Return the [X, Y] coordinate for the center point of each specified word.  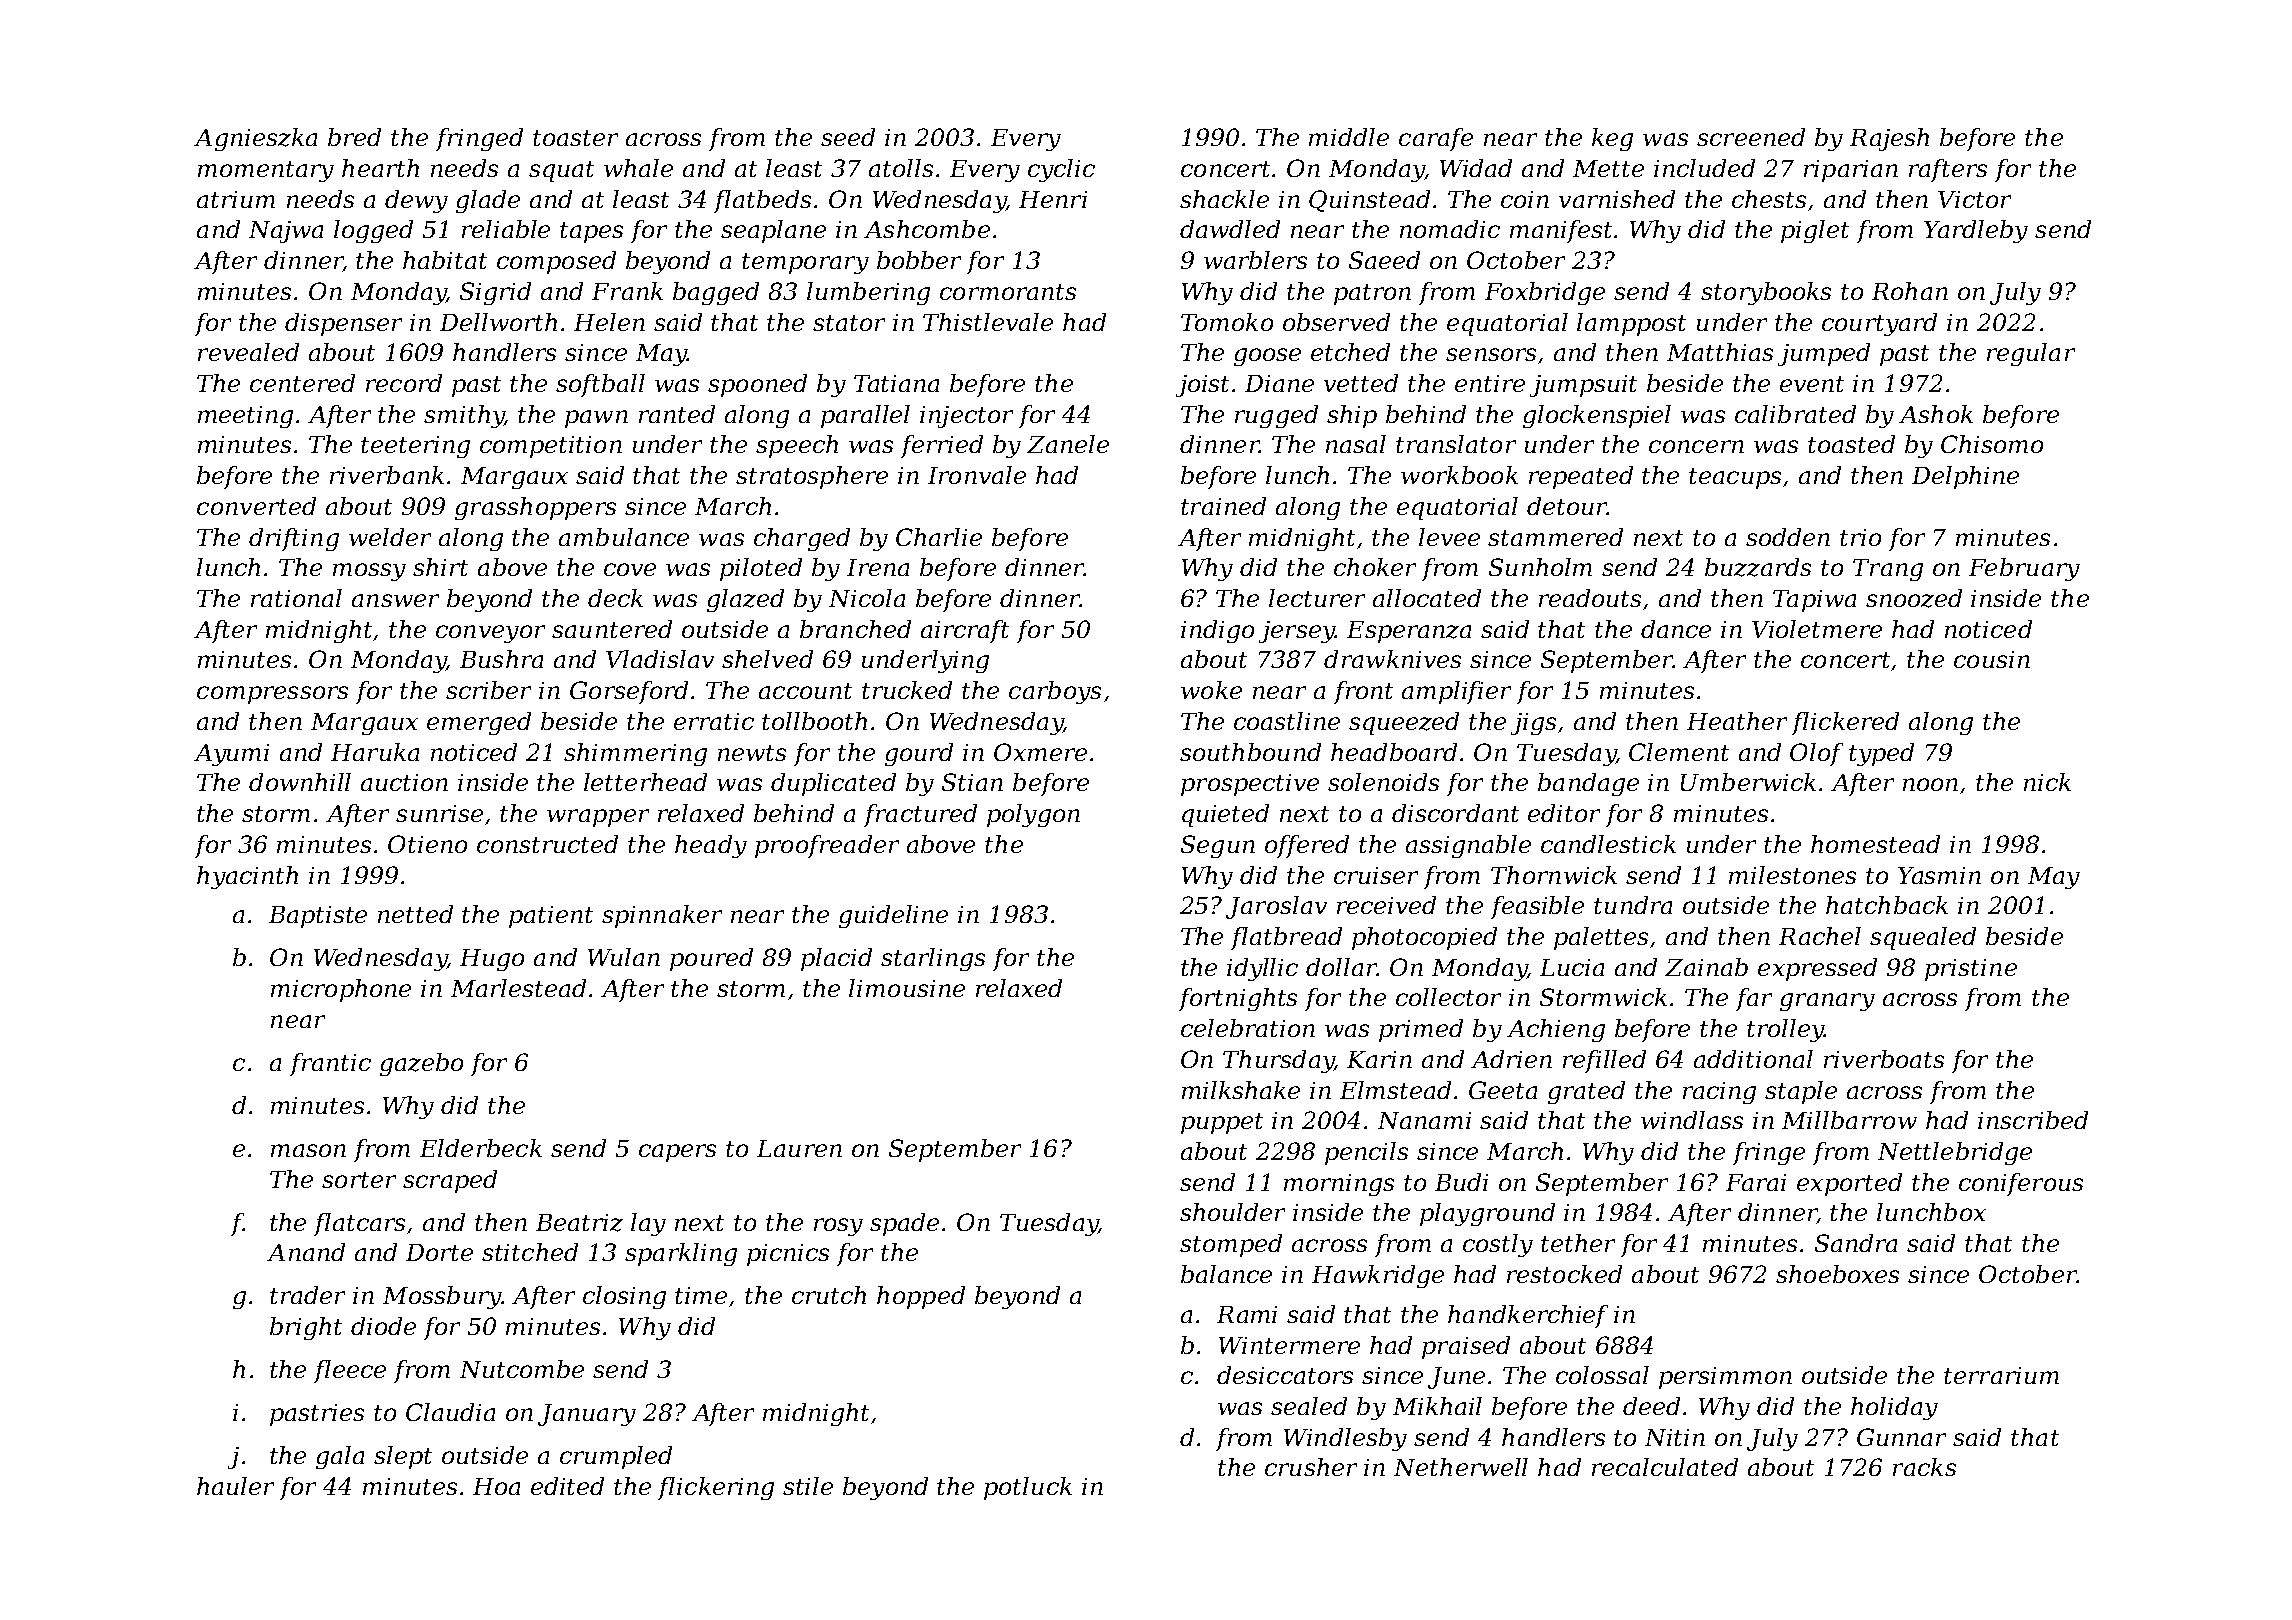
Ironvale [977, 475]
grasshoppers [535, 508]
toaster [575, 138]
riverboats [1884, 1059]
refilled [1604, 1061]
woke [1211, 690]
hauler [235, 1486]
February [2024, 569]
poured [711, 959]
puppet [1222, 1123]
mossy [369, 572]
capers [677, 1153]
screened [1751, 137]
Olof [1816, 754]
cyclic [1061, 170]
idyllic [1262, 969]
